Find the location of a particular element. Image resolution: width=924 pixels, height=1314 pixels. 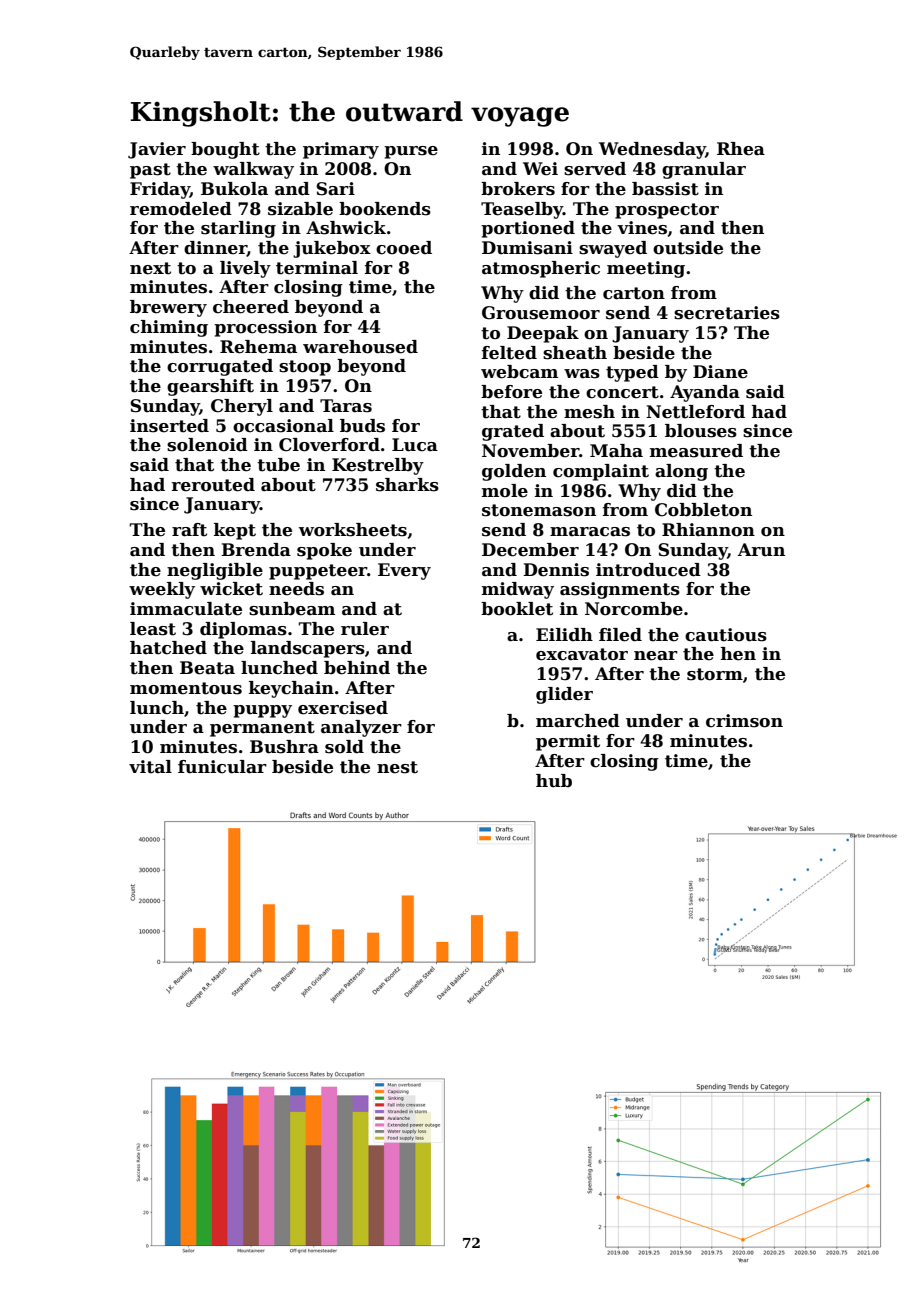

buds is located at coordinates (362, 426).
